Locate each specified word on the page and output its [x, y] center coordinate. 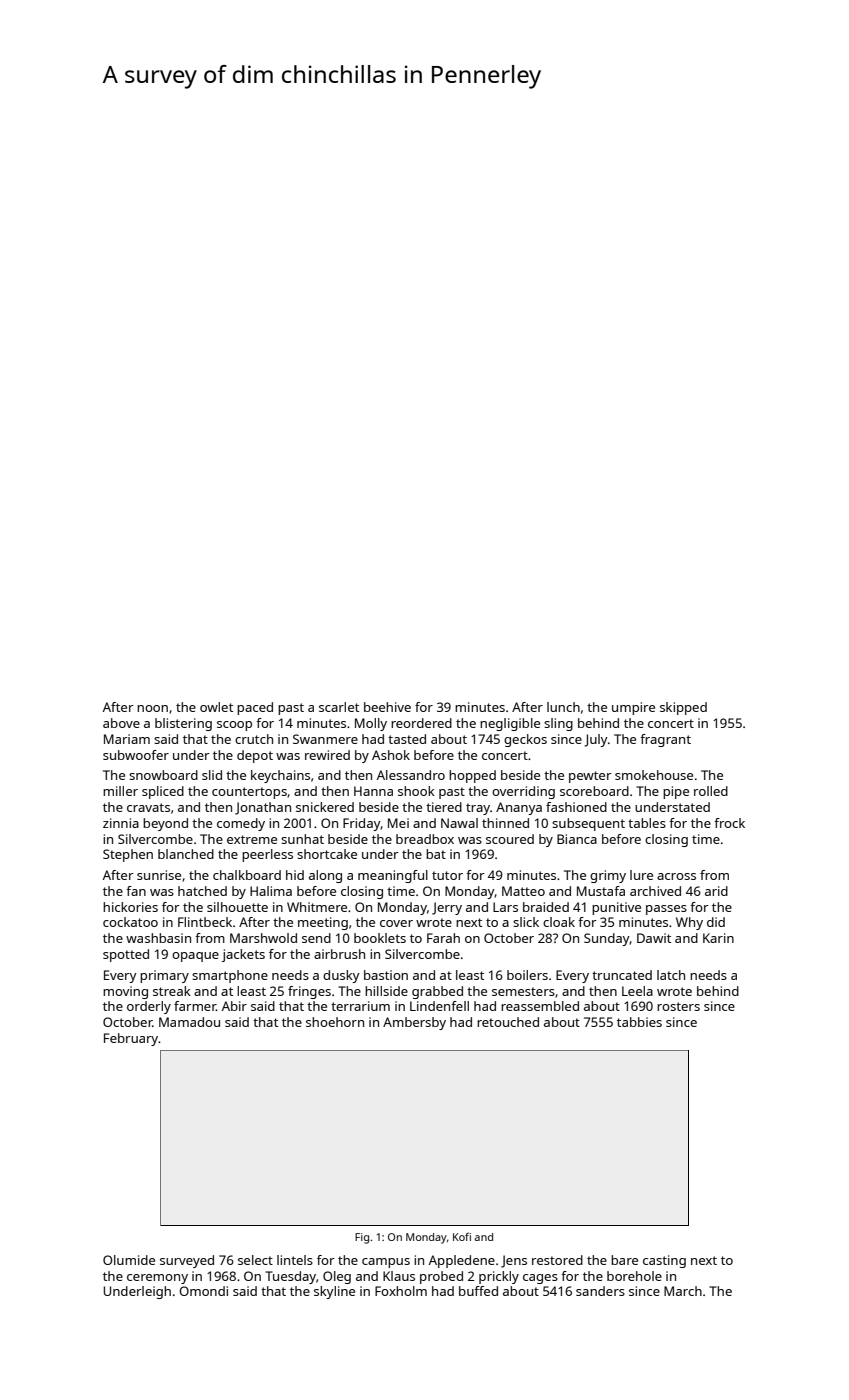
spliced [163, 792]
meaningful [393, 876]
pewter [590, 777]
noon [152, 708]
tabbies [639, 1022]
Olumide [129, 1260]
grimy [608, 876]
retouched [508, 1022]
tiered [444, 807]
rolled [711, 791]
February [131, 1039]
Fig [362, 1238]
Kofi [462, 1237]
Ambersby [414, 1023]
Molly [371, 724]
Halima [271, 891]
